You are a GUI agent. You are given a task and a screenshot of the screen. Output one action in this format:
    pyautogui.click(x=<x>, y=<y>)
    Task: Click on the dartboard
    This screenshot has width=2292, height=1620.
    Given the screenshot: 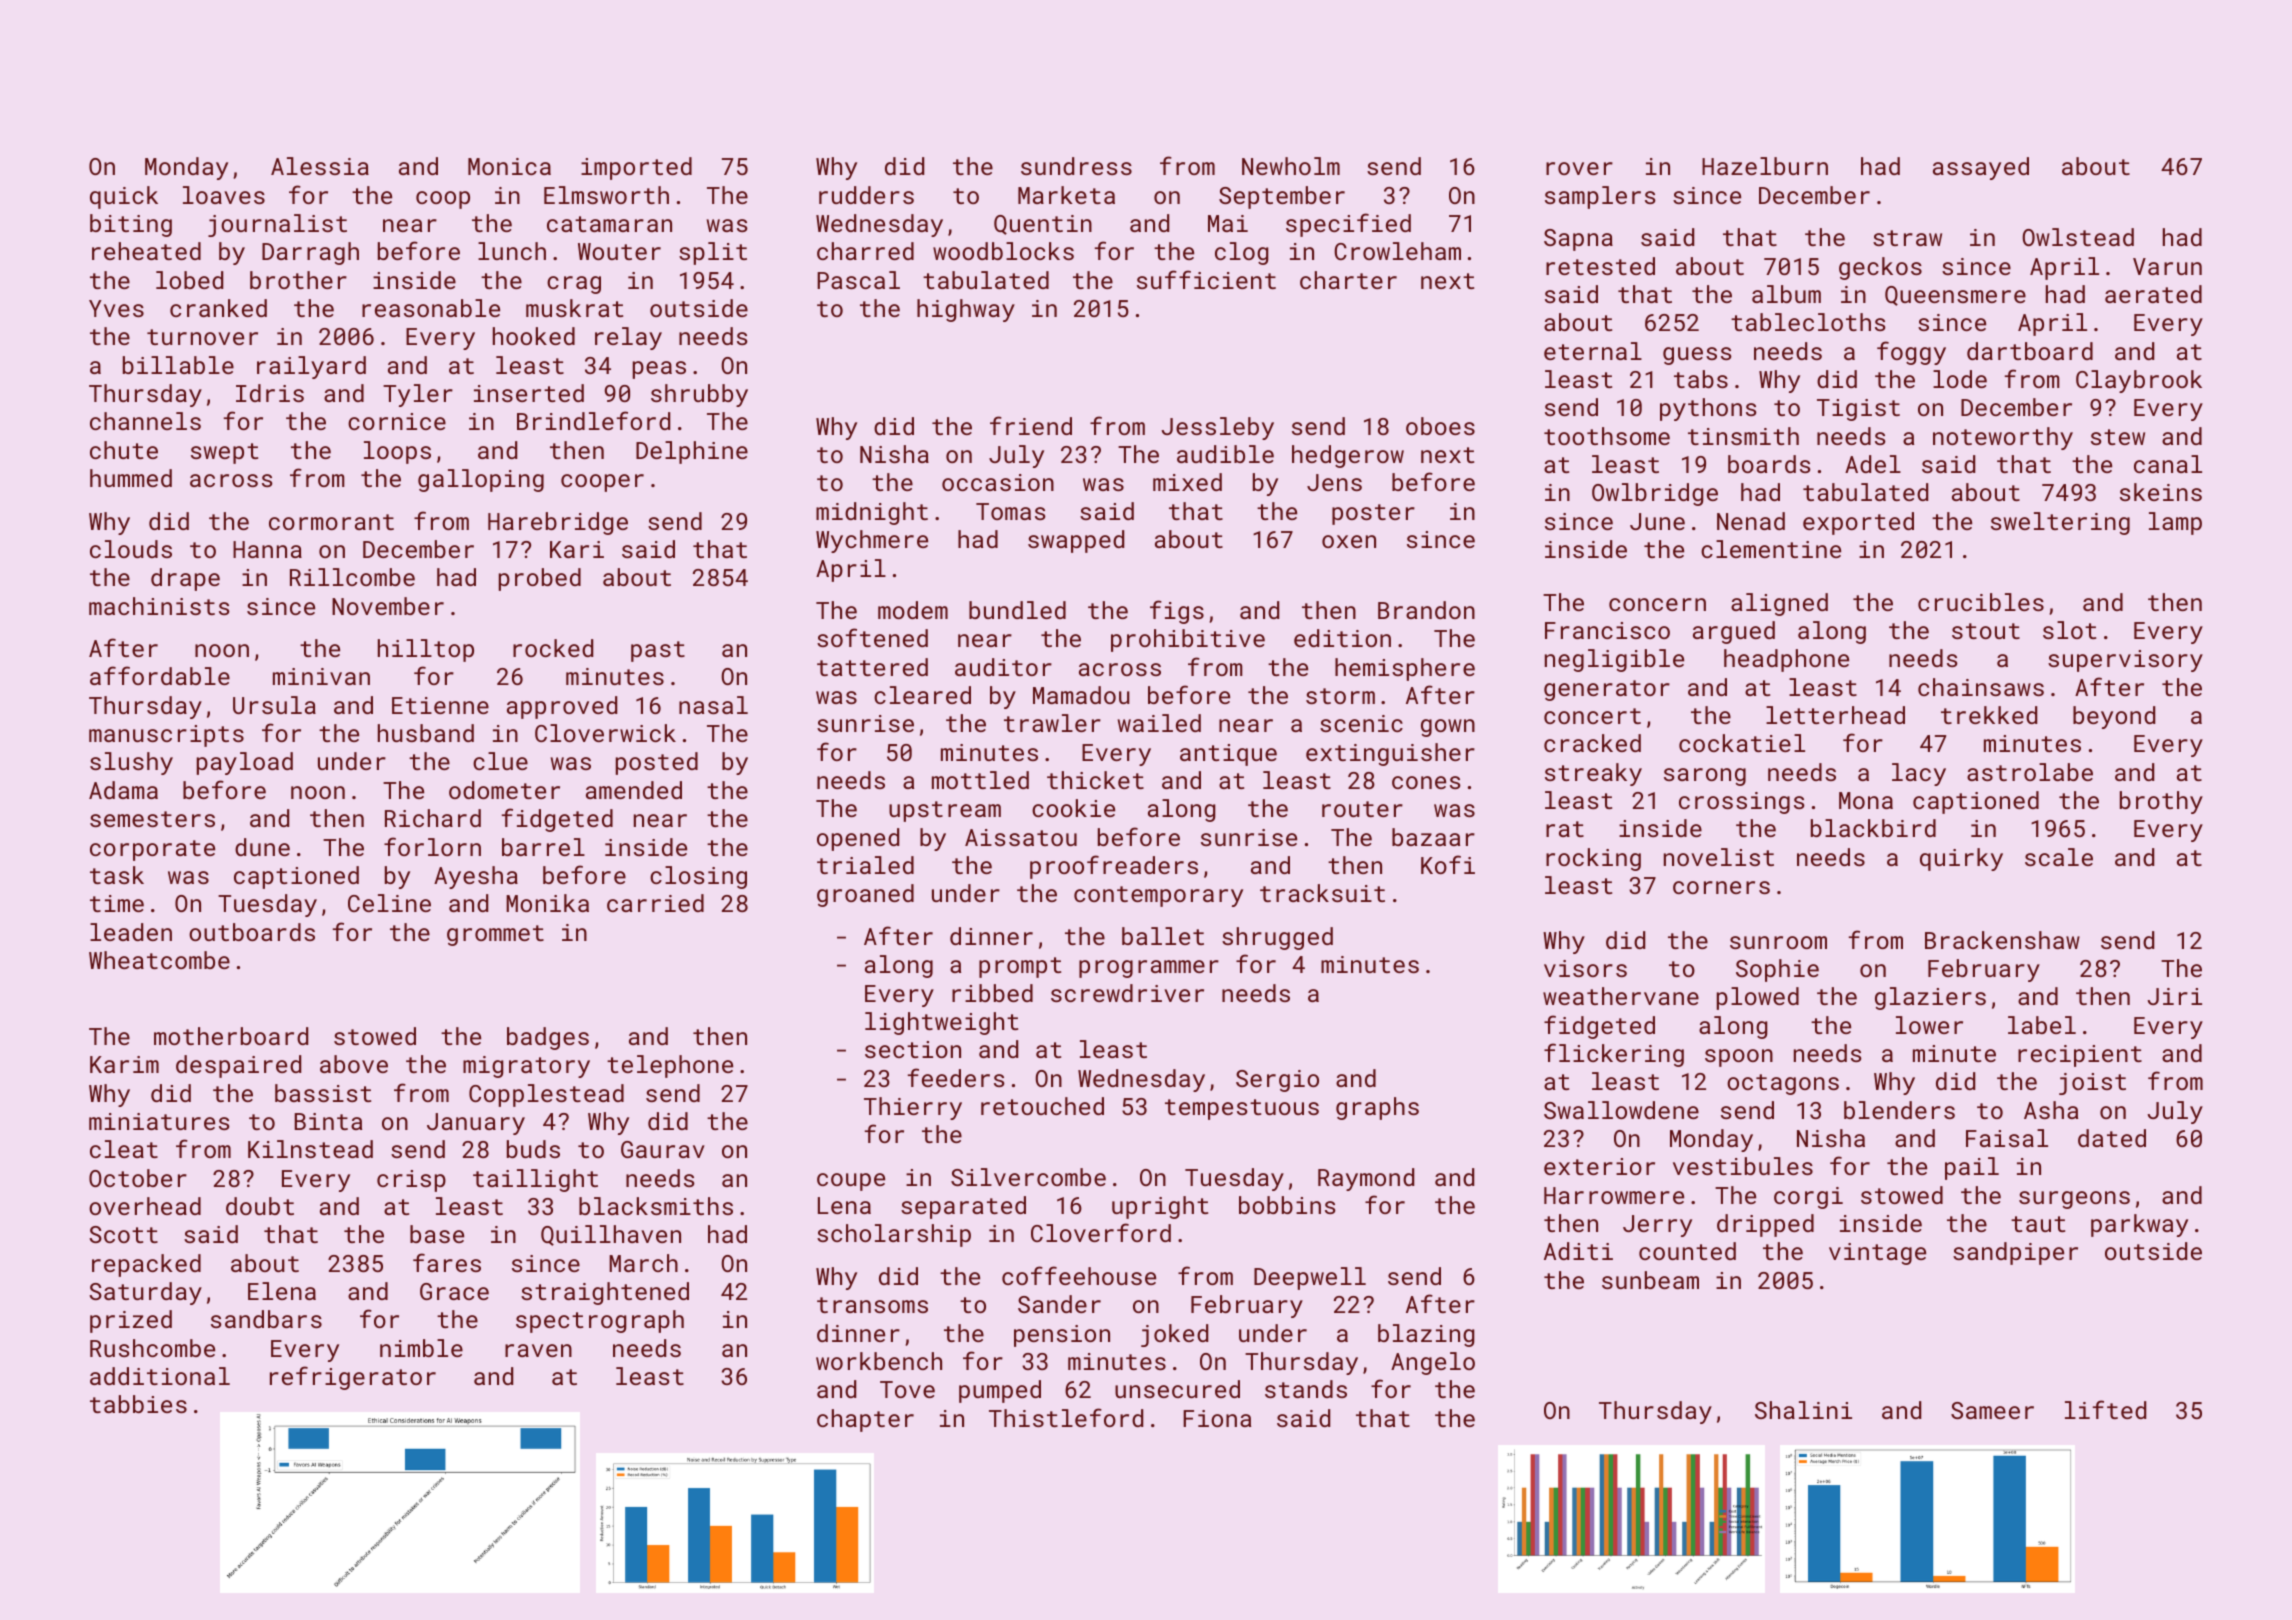 What is the action you would take?
    pyautogui.click(x=2030, y=351)
